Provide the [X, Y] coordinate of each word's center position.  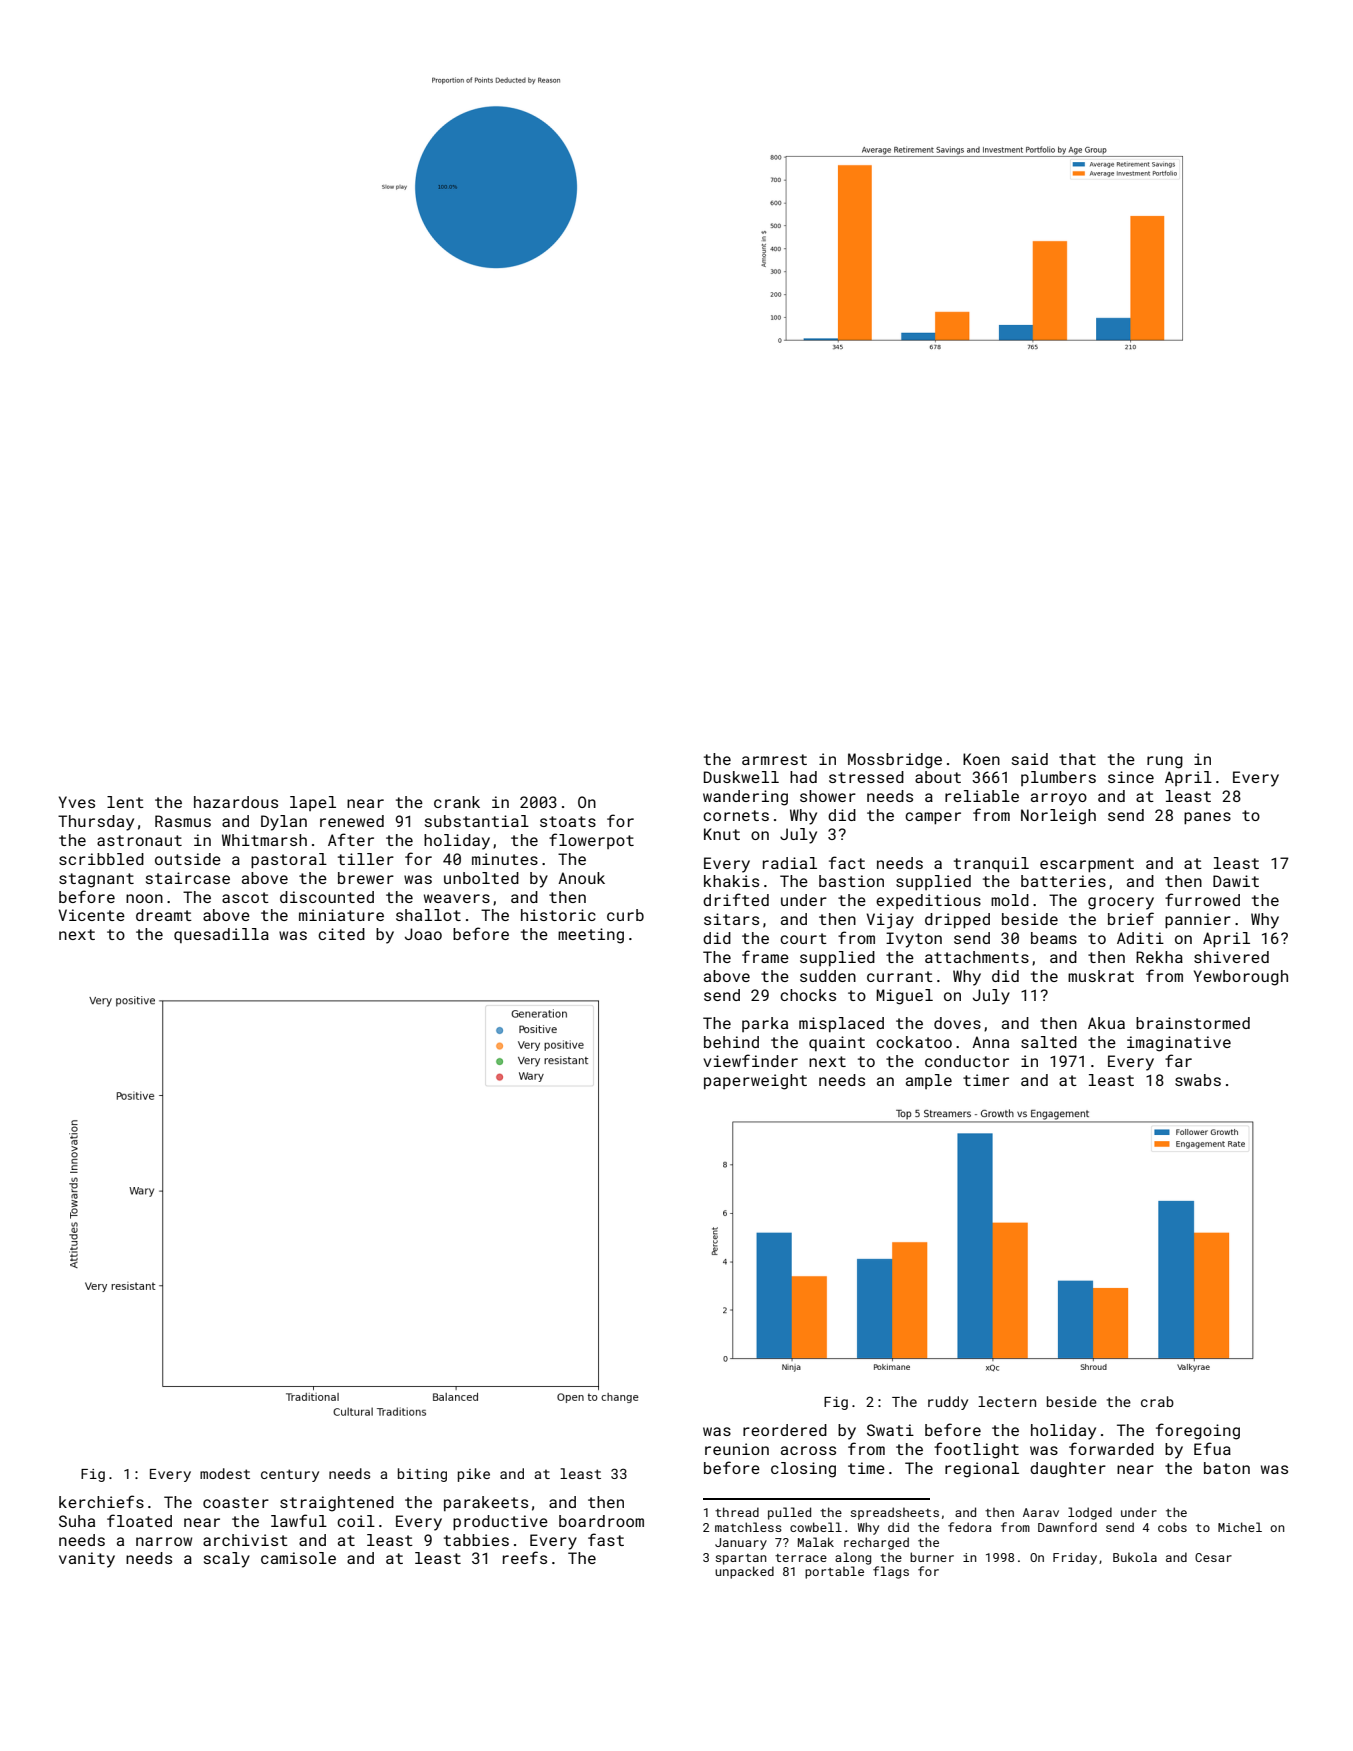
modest [225, 1473]
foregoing [1198, 1431]
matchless [748, 1527]
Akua [1106, 1023]
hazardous [236, 802]
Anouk [581, 878]
